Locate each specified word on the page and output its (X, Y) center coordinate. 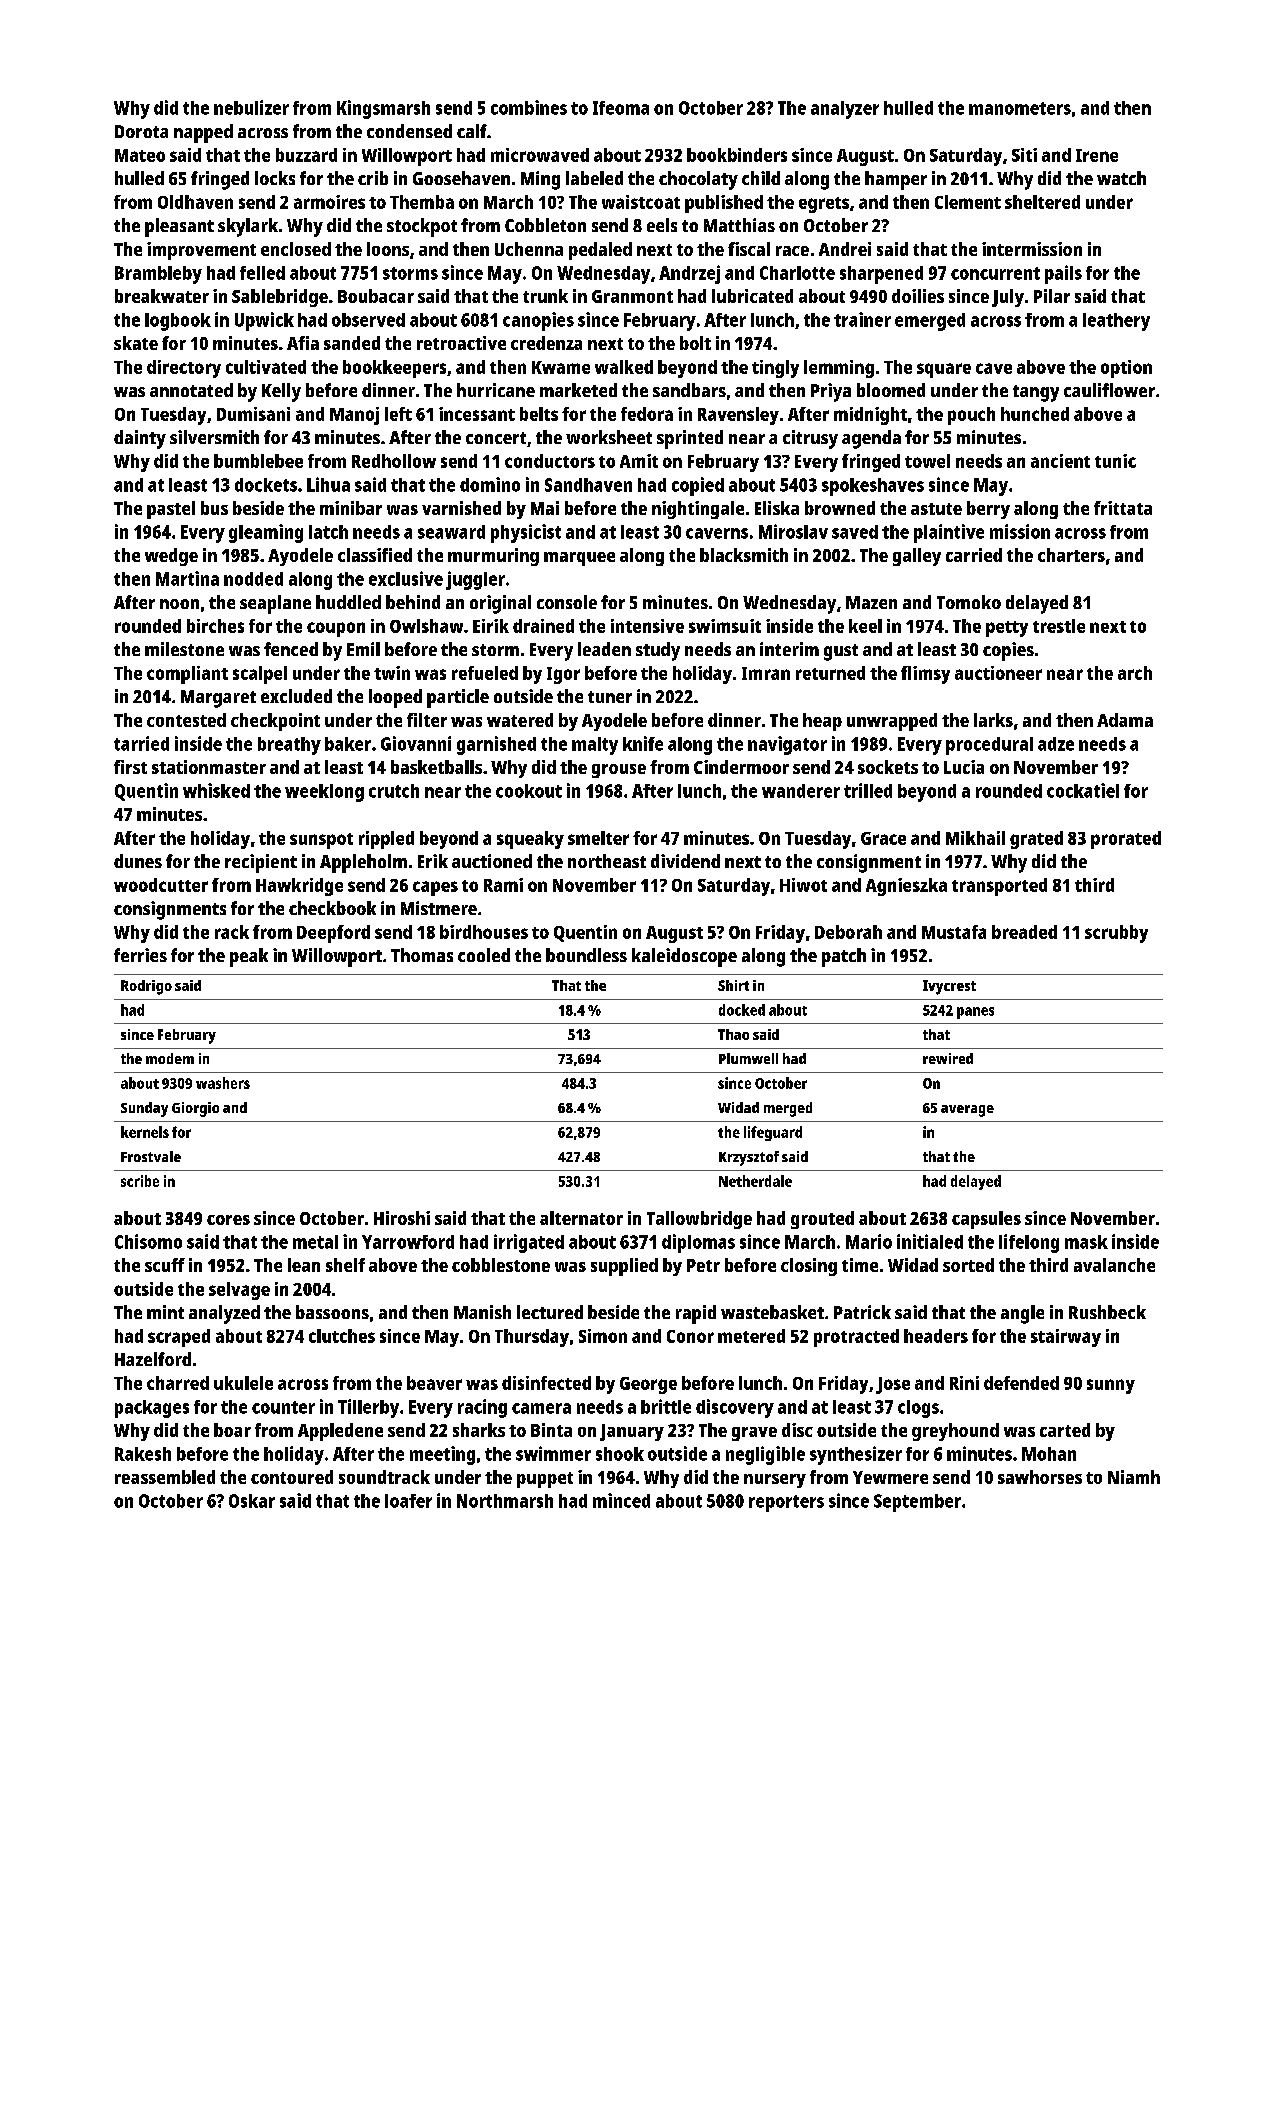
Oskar (252, 1501)
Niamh (1134, 1477)
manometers (1020, 108)
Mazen (871, 602)
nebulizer (251, 107)
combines (529, 107)
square (944, 370)
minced (621, 1500)
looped (395, 698)
